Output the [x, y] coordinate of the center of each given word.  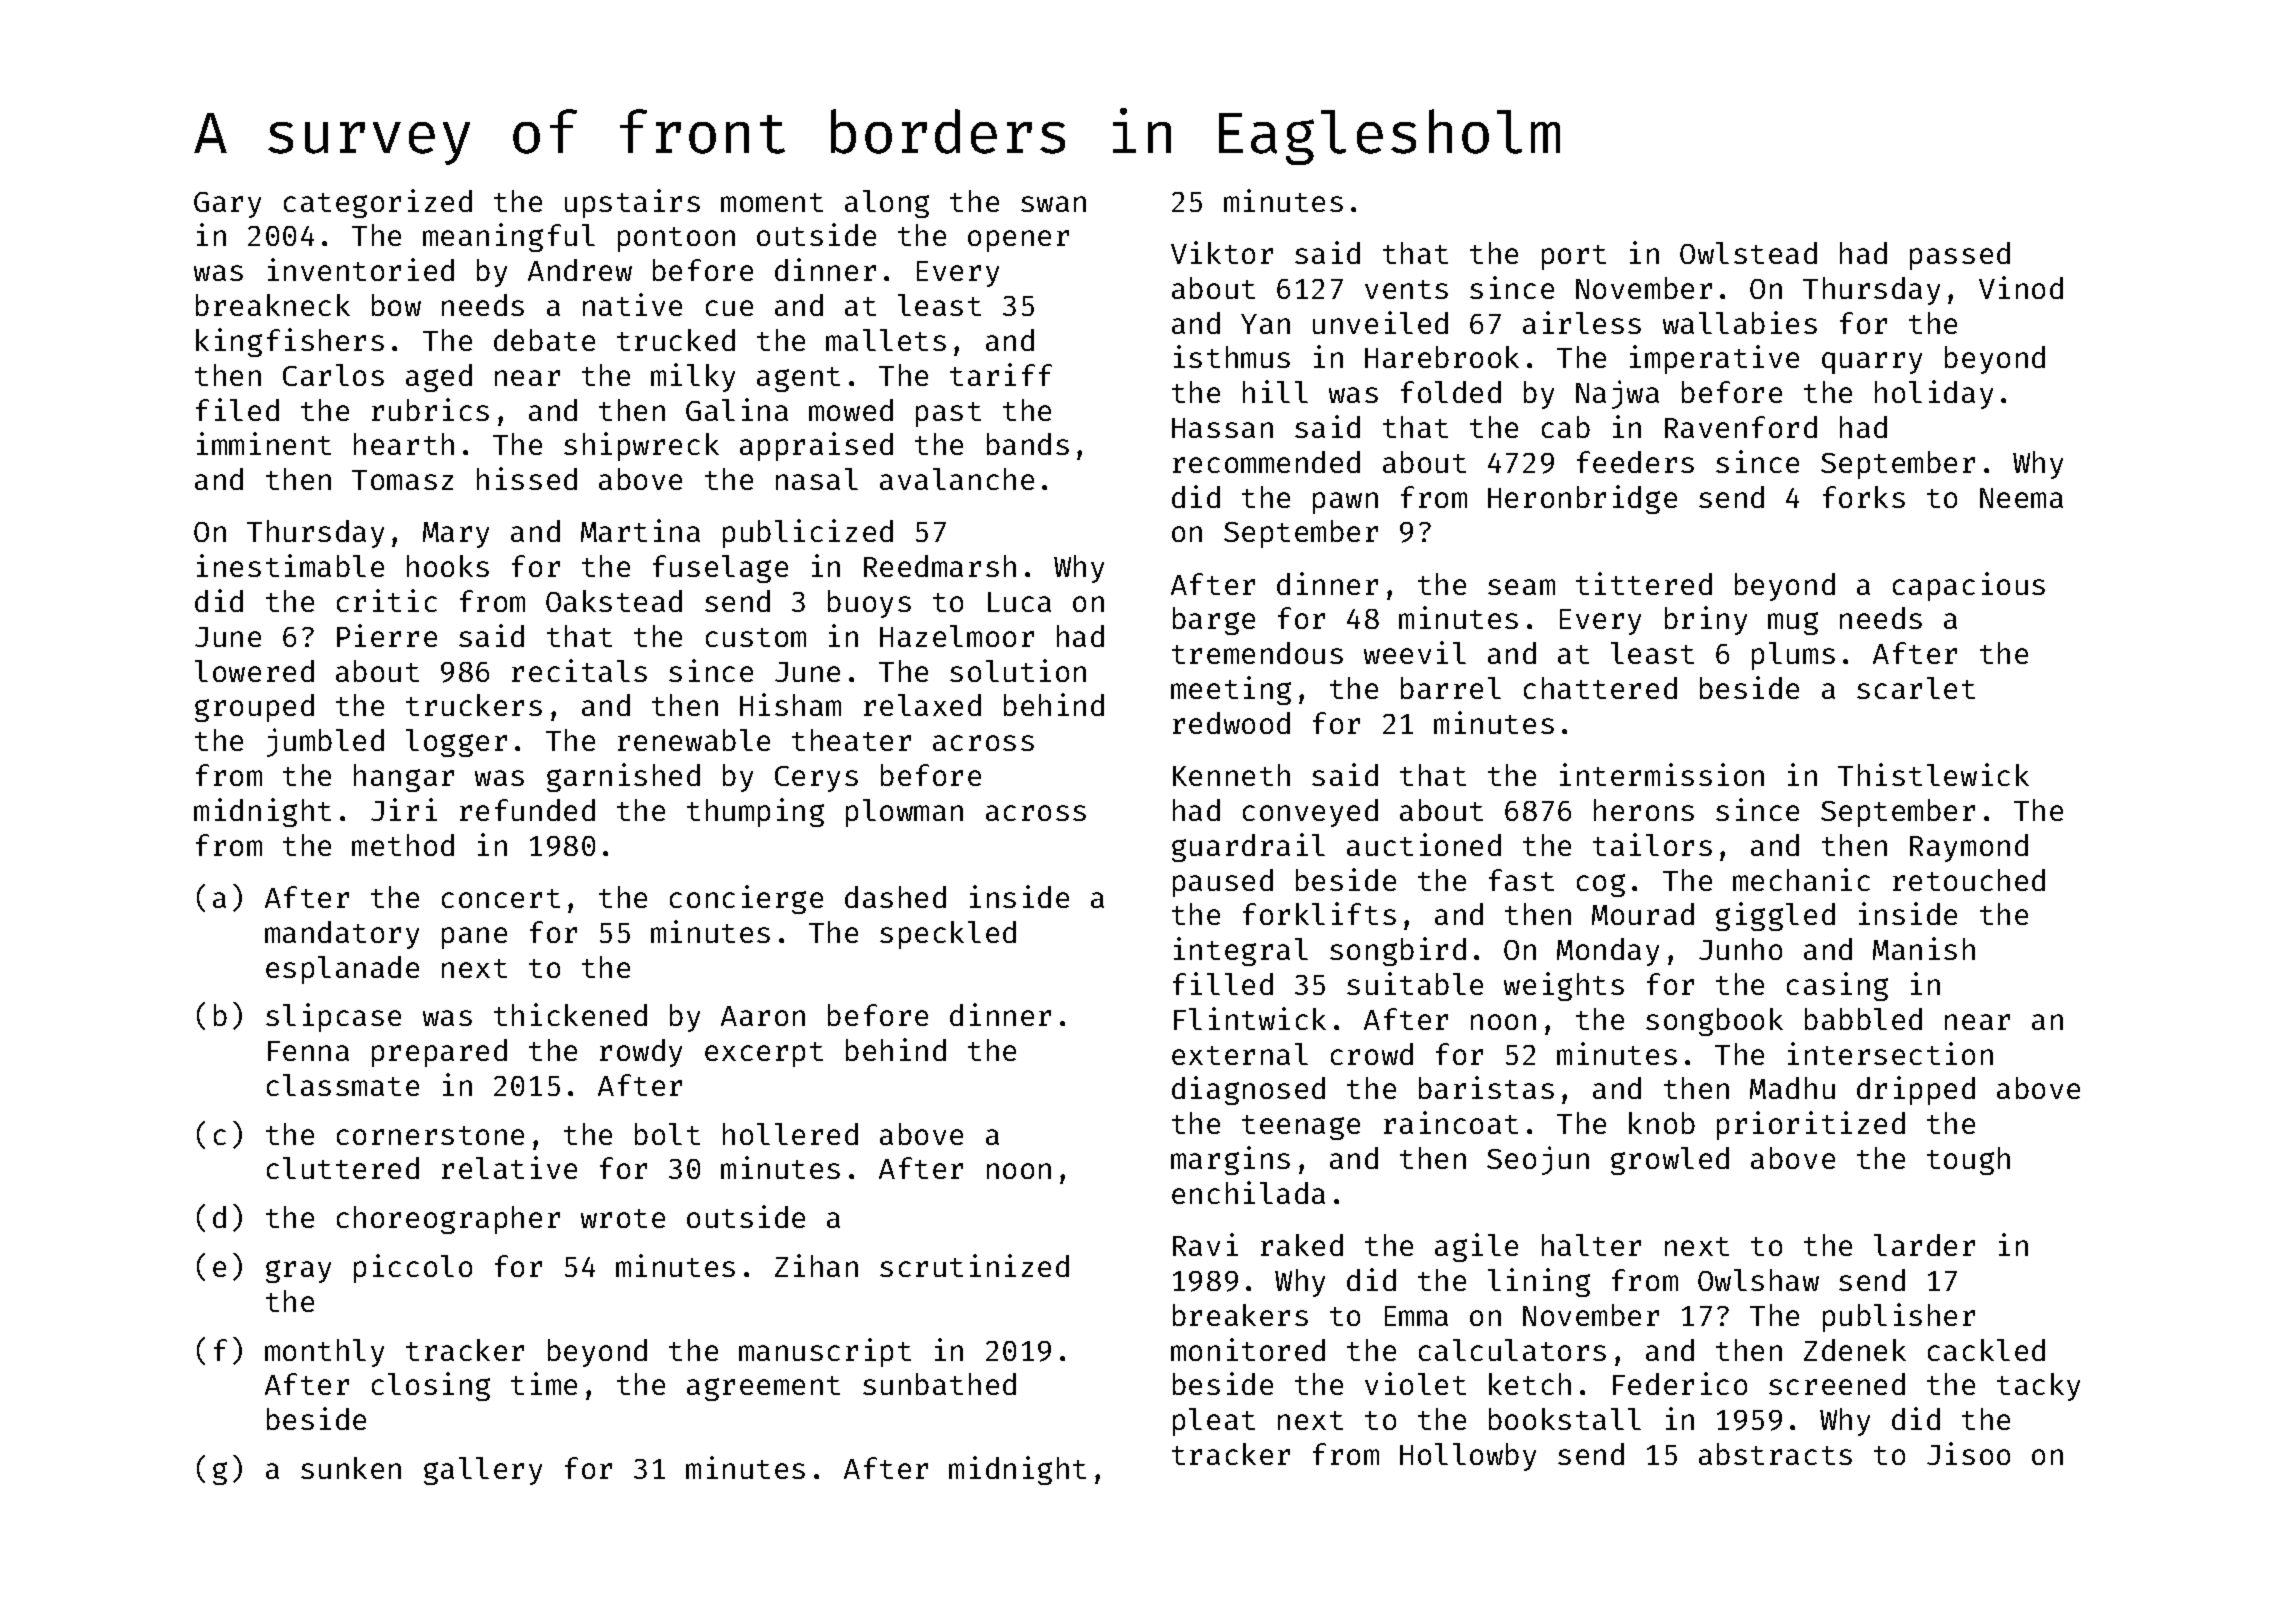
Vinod [2021, 287]
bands [1028, 444]
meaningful [509, 237]
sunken [351, 1468]
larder [1924, 1245]
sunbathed [939, 1384]
